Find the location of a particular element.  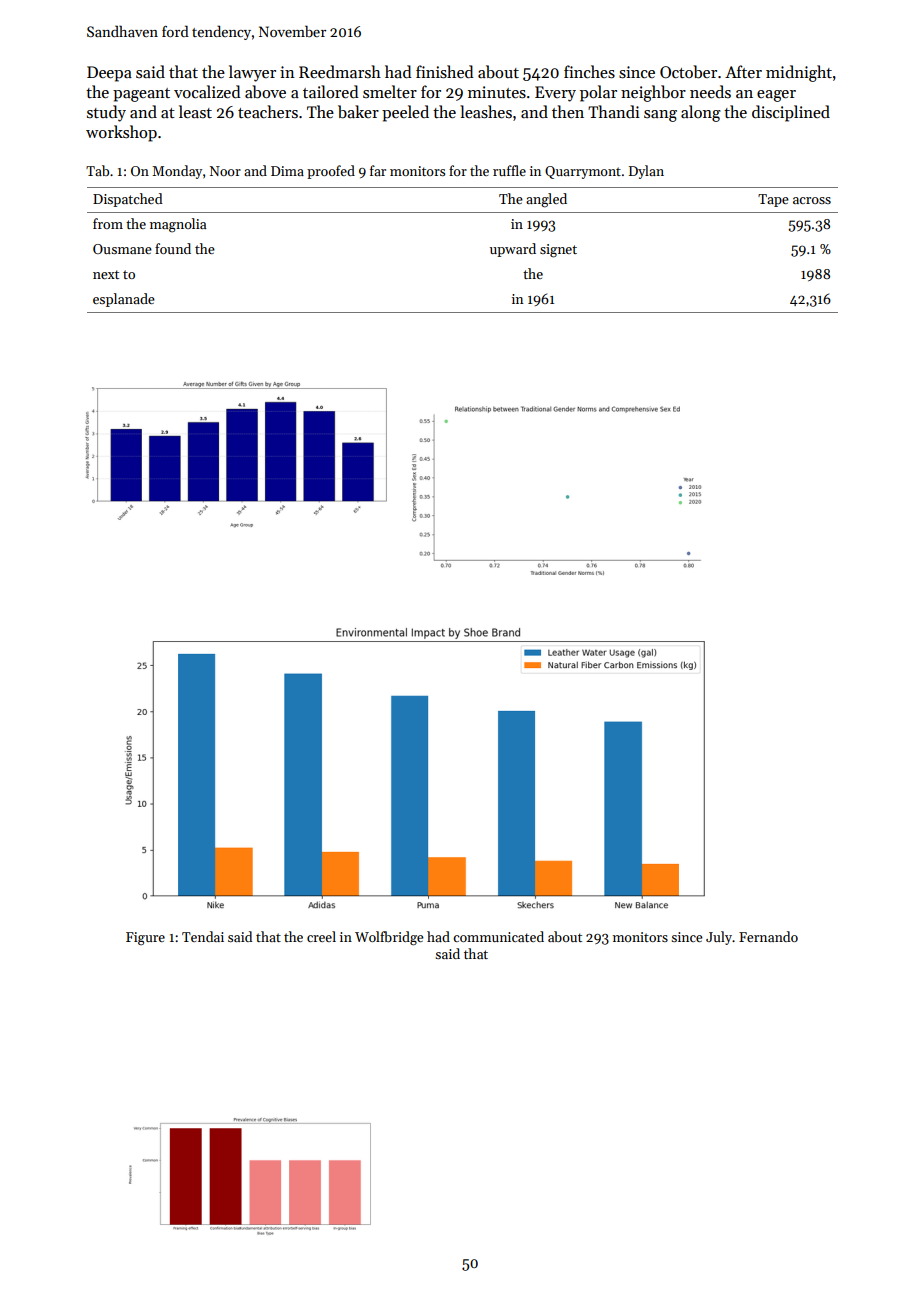

creel is located at coordinates (321, 936).
